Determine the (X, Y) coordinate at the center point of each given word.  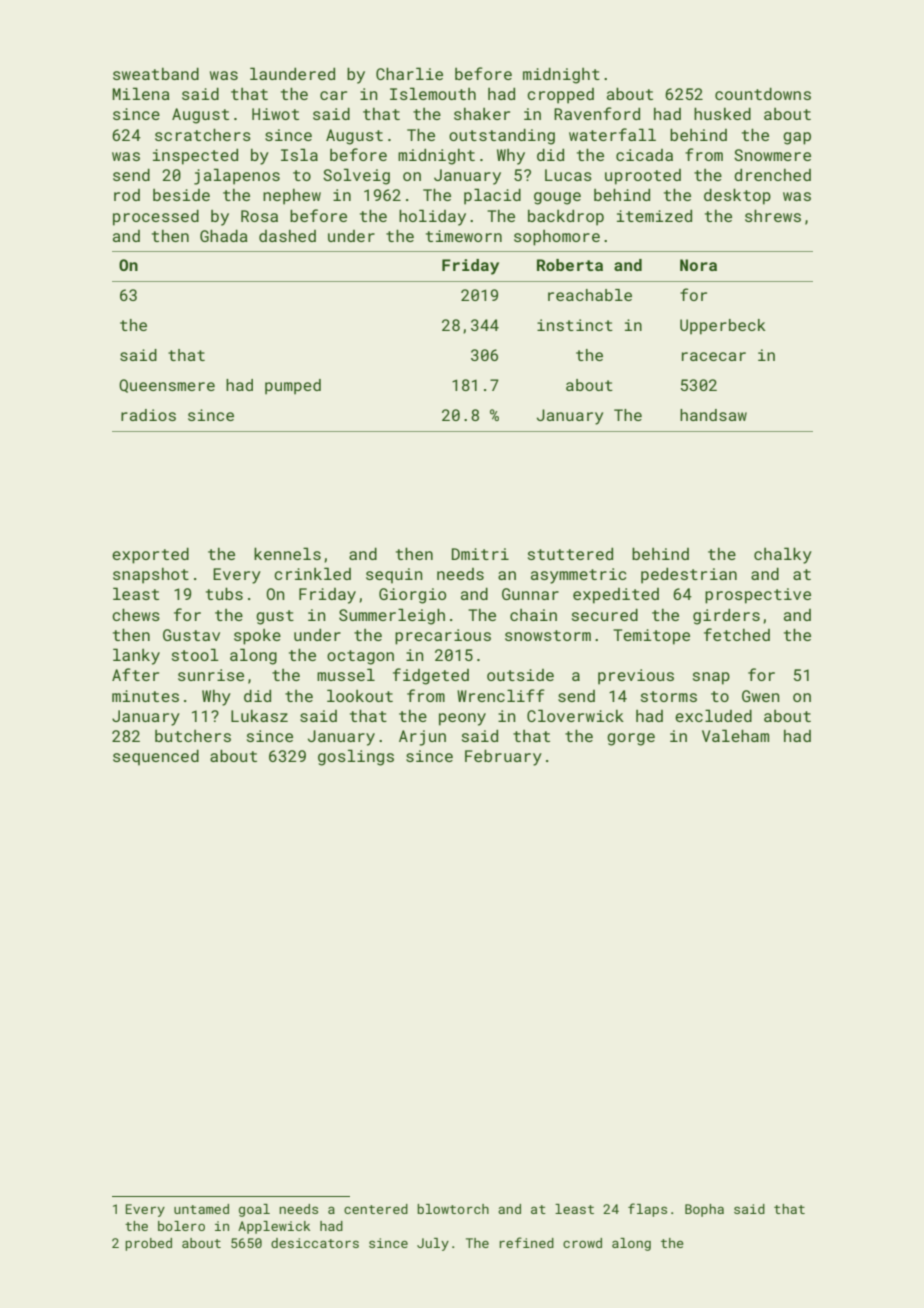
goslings (356, 757)
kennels (287, 553)
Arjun (422, 738)
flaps (647, 1210)
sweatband (156, 74)
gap (797, 138)
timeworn (464, 236)
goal (254, 1210)
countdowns (763, 94)
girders (726, 617)
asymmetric (578, 576)
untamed (201, 1209)
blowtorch (453, 1209)
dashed (287, 236)
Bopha (704, 1210)
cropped (560, 96)
